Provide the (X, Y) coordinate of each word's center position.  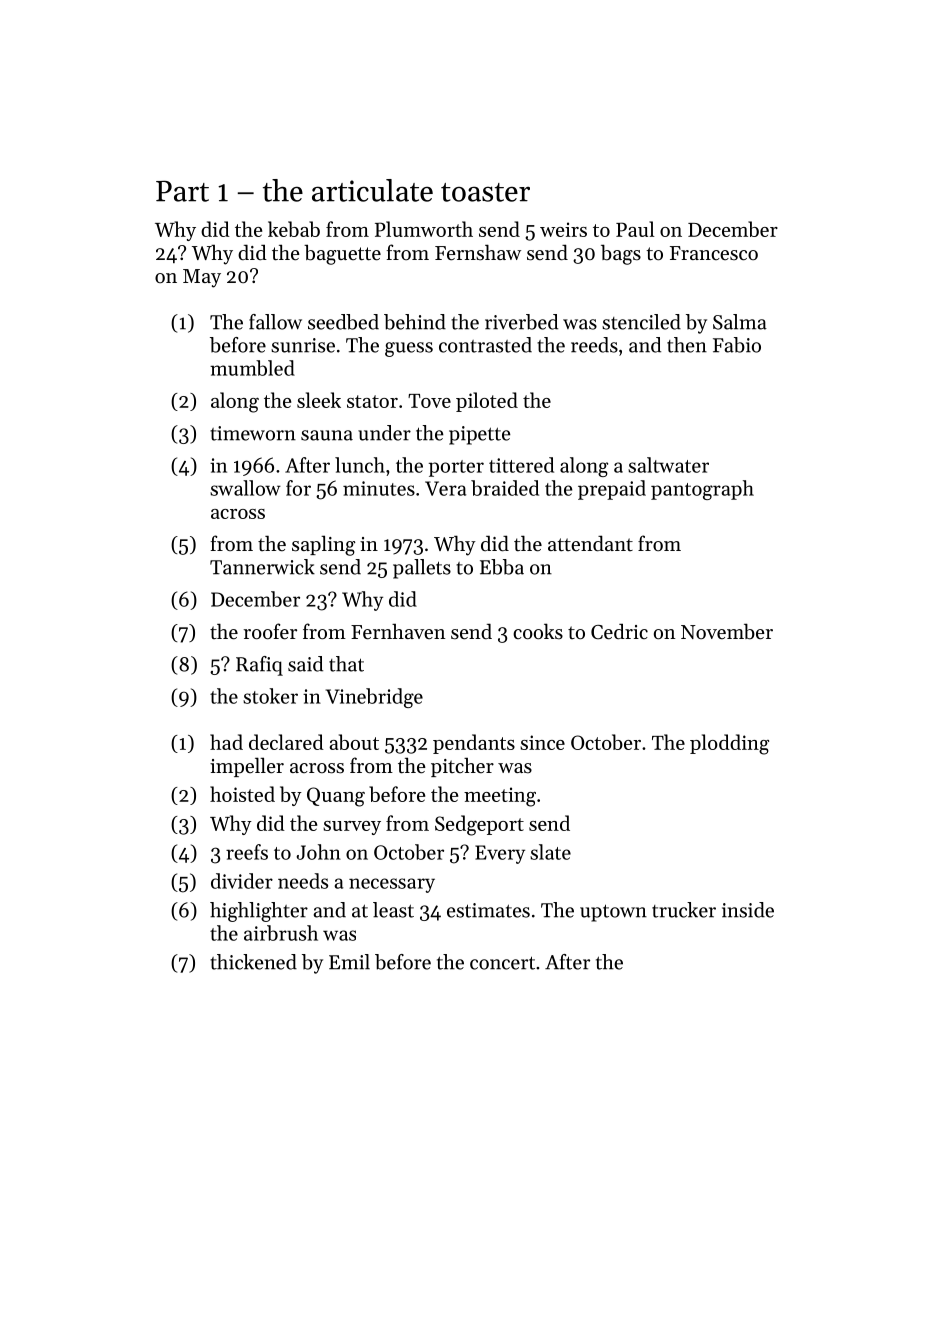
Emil (349, 962)
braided (505, 488)
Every (500, 854)
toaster (485, 192)
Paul (635, 229)
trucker (684, 910)
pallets (422, 569)
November (727, 631)
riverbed (521, 322)
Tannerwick (262, 567)
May (202, 278)
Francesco (714, 253)
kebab (294, 229)
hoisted (242, 794)
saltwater (668, 465)
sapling (323, 545)
